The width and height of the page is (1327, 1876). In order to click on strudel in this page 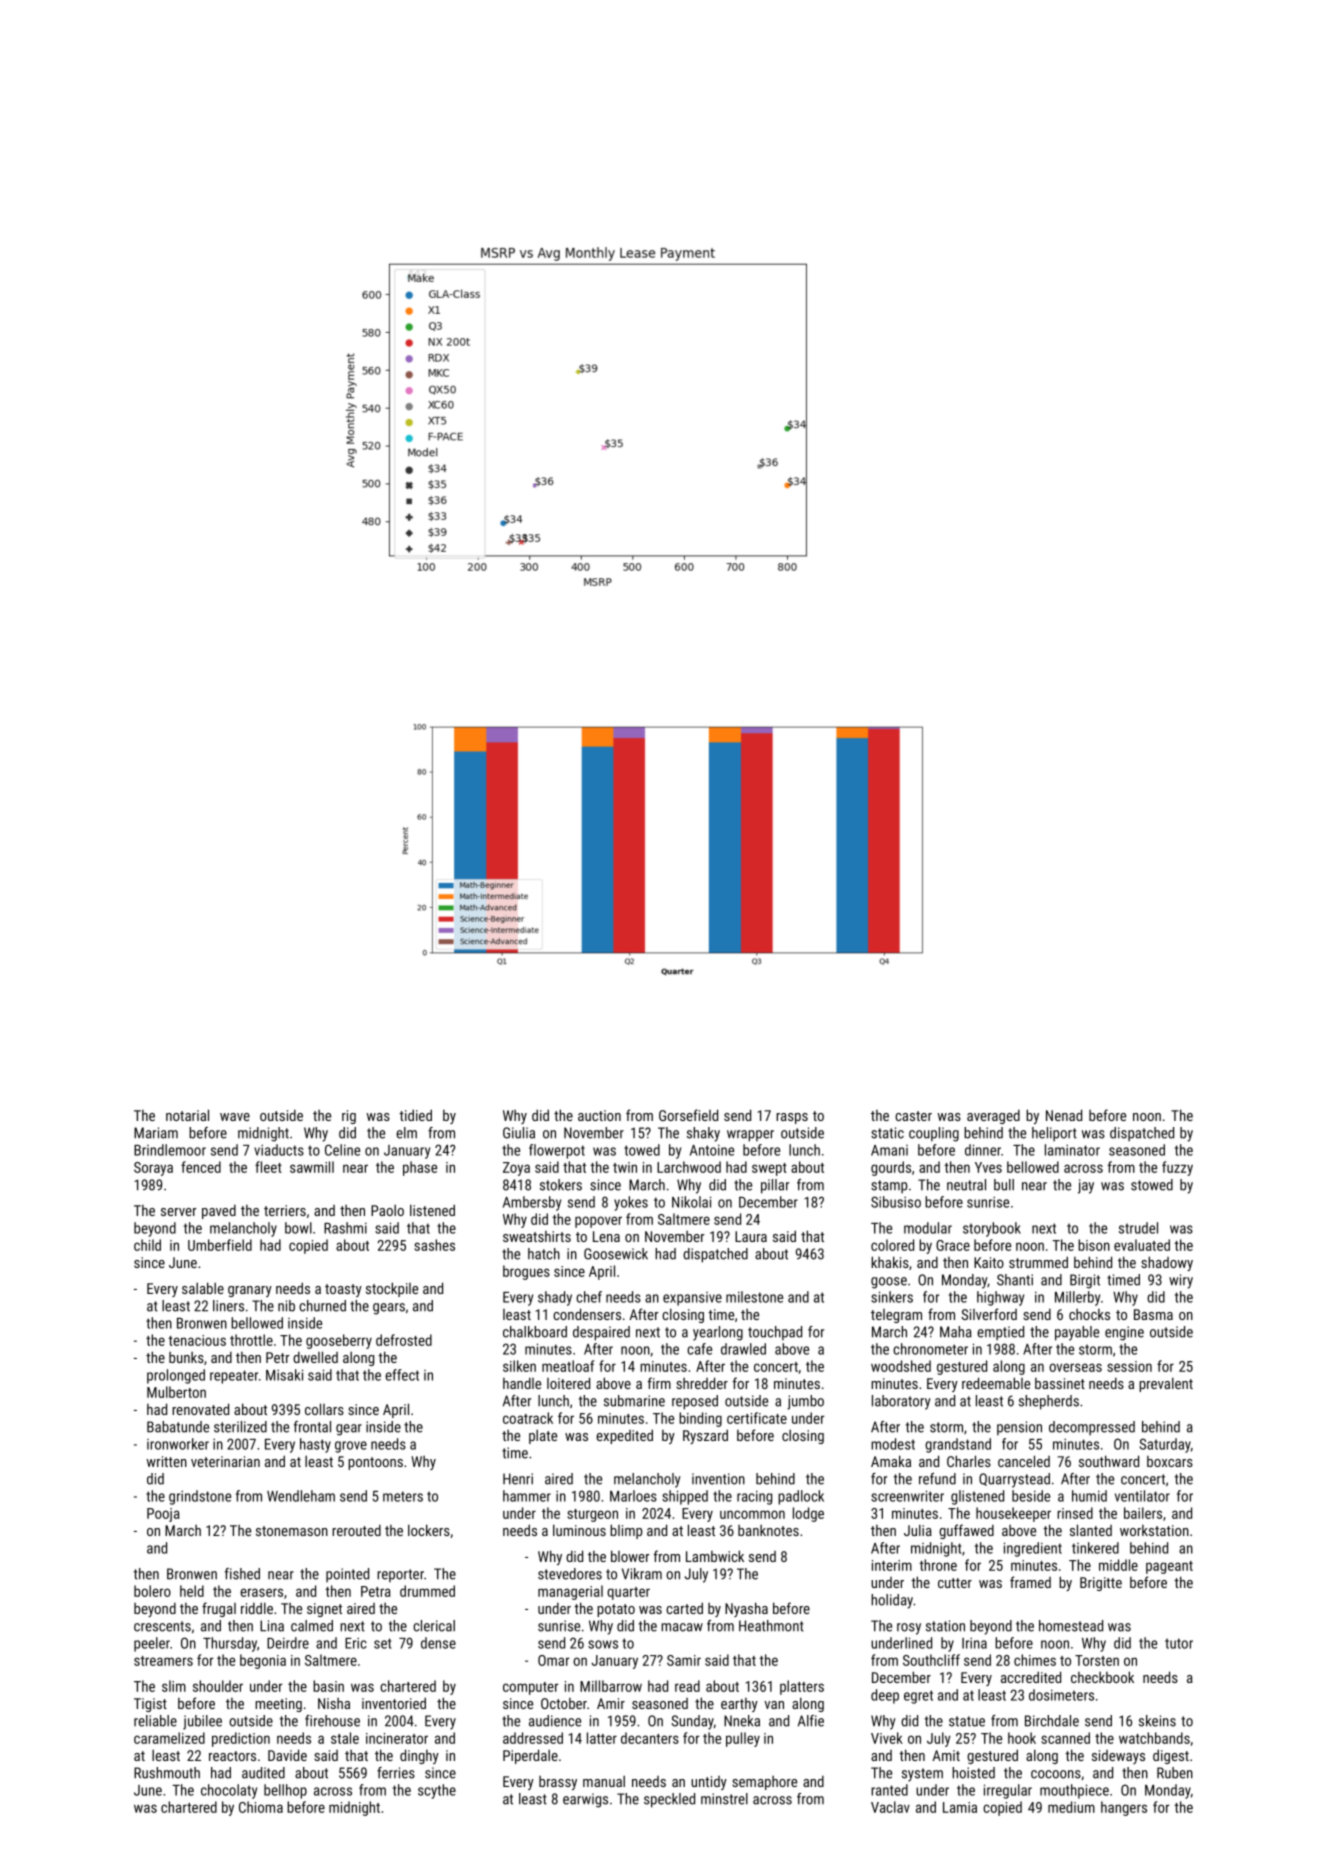, I will do `click(1138, 1228)`.
